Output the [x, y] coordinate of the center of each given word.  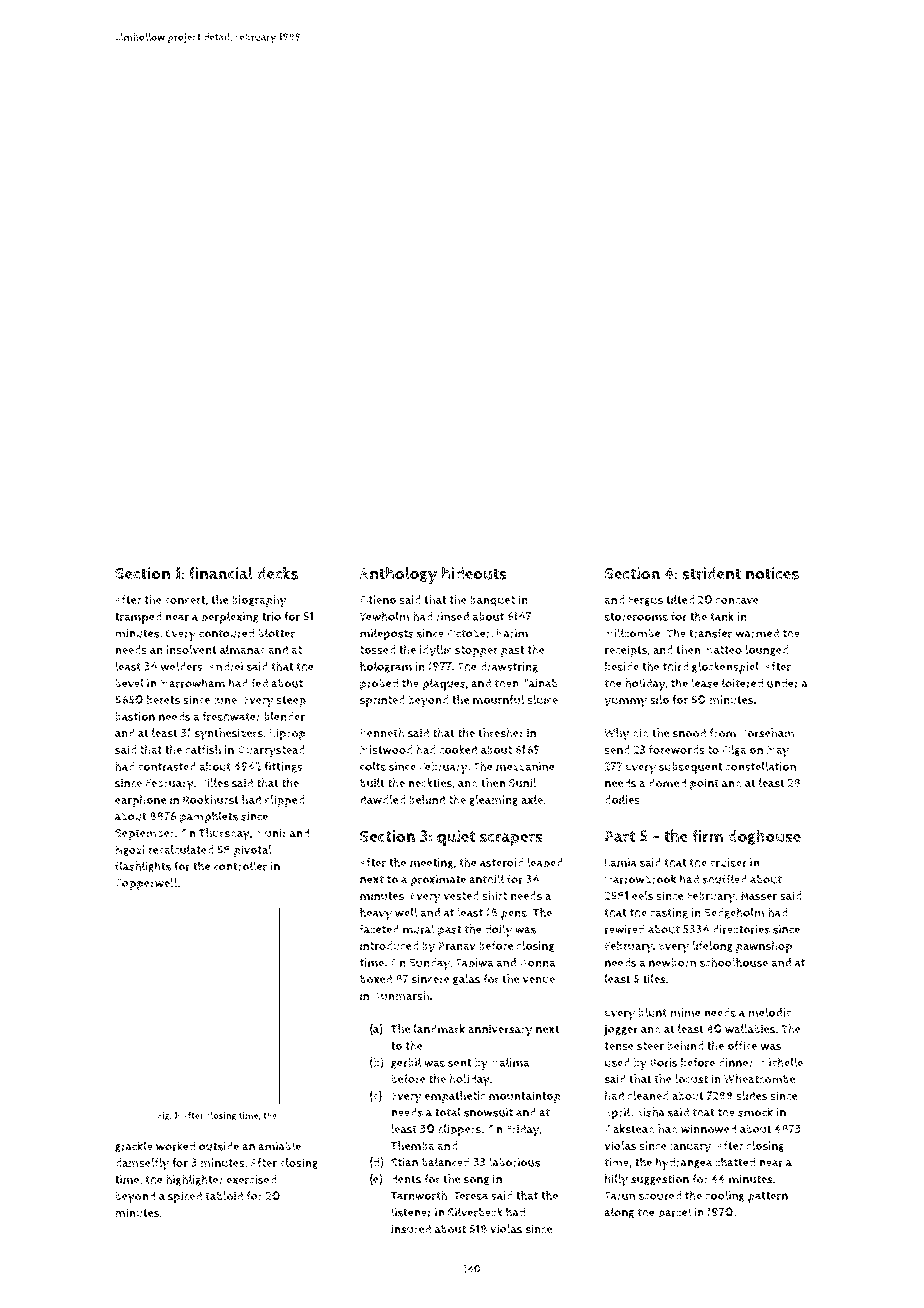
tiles [654, 979]
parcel [674, 1213]
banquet [492, 601]
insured [411, 1229]
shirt [494, 896]
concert [185, 600]
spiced [185, 1197]
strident [711, 573]
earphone [140, 801]
